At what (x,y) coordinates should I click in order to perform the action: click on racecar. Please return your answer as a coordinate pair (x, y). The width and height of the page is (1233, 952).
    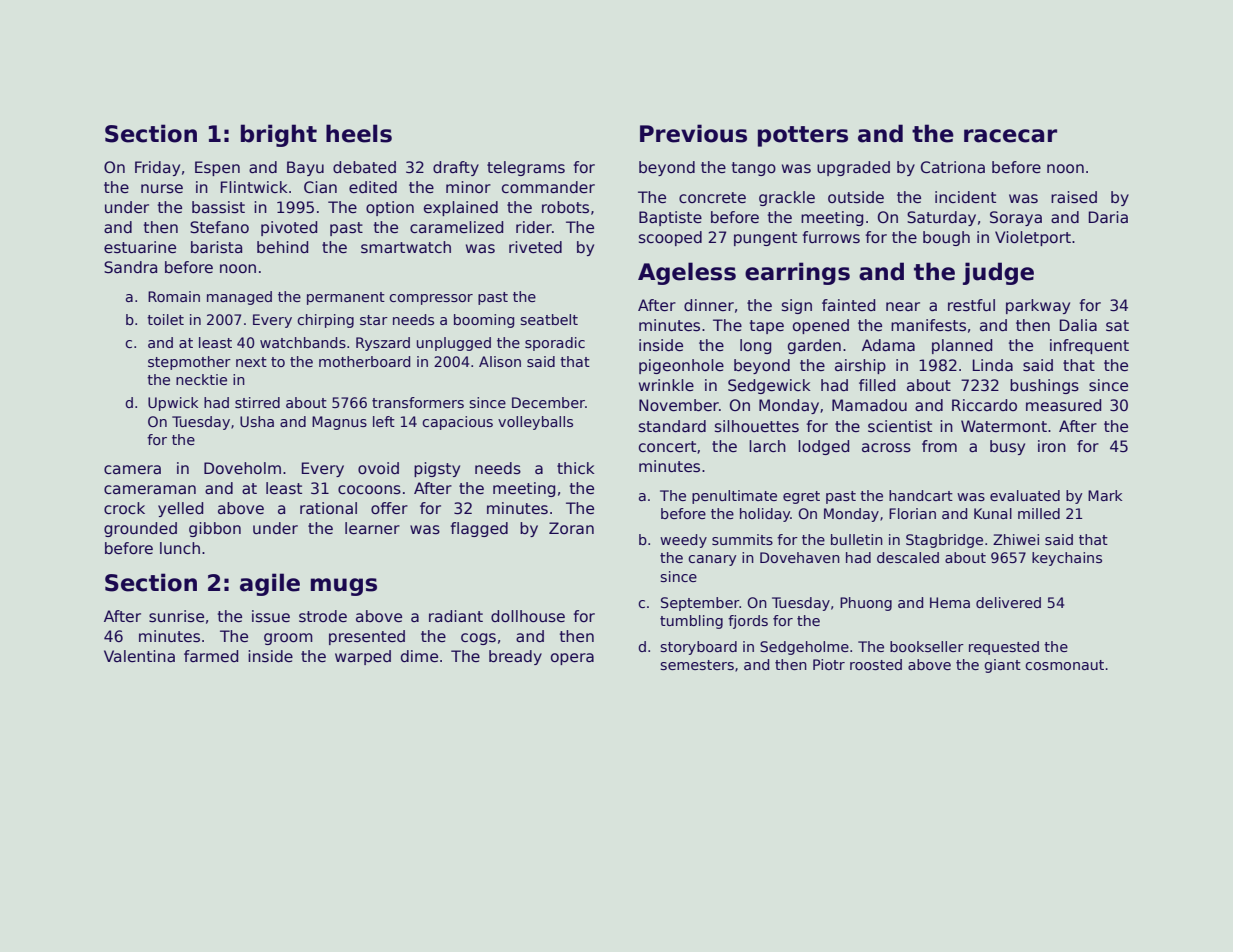
    Looking at the image, I should click on (1010, 136).
